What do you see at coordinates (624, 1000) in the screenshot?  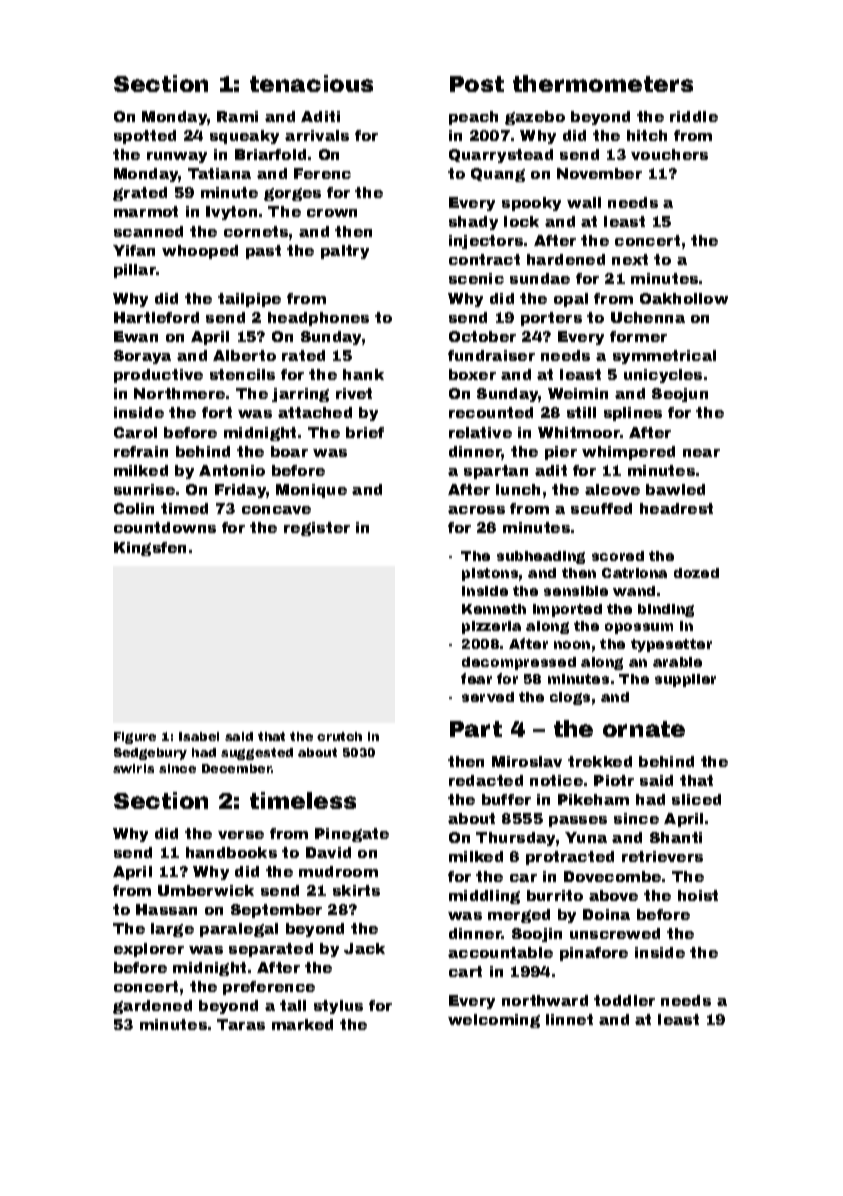 I see `toddler` at bounding box center [624, 1000].
